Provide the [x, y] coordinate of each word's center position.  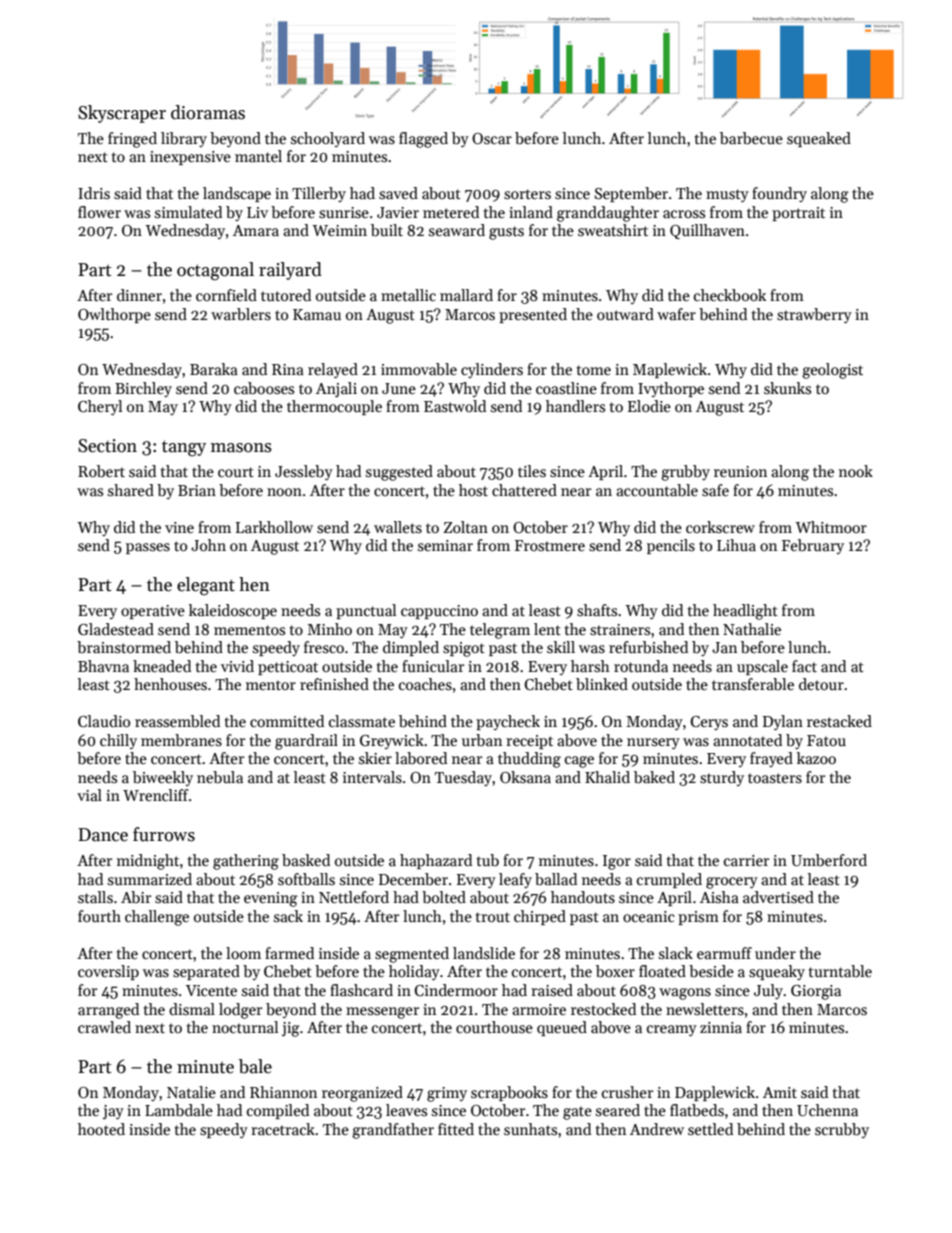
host [473, 490]
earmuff [724, 953]
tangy [184, 448]
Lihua [736, 545]
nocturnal [245, 1027]
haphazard [436, 861]
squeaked [819, 139]
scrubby [842, 1130]
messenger [382, 1013]
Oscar [492, 139]
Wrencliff [156, 795]
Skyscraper [122, 114]
